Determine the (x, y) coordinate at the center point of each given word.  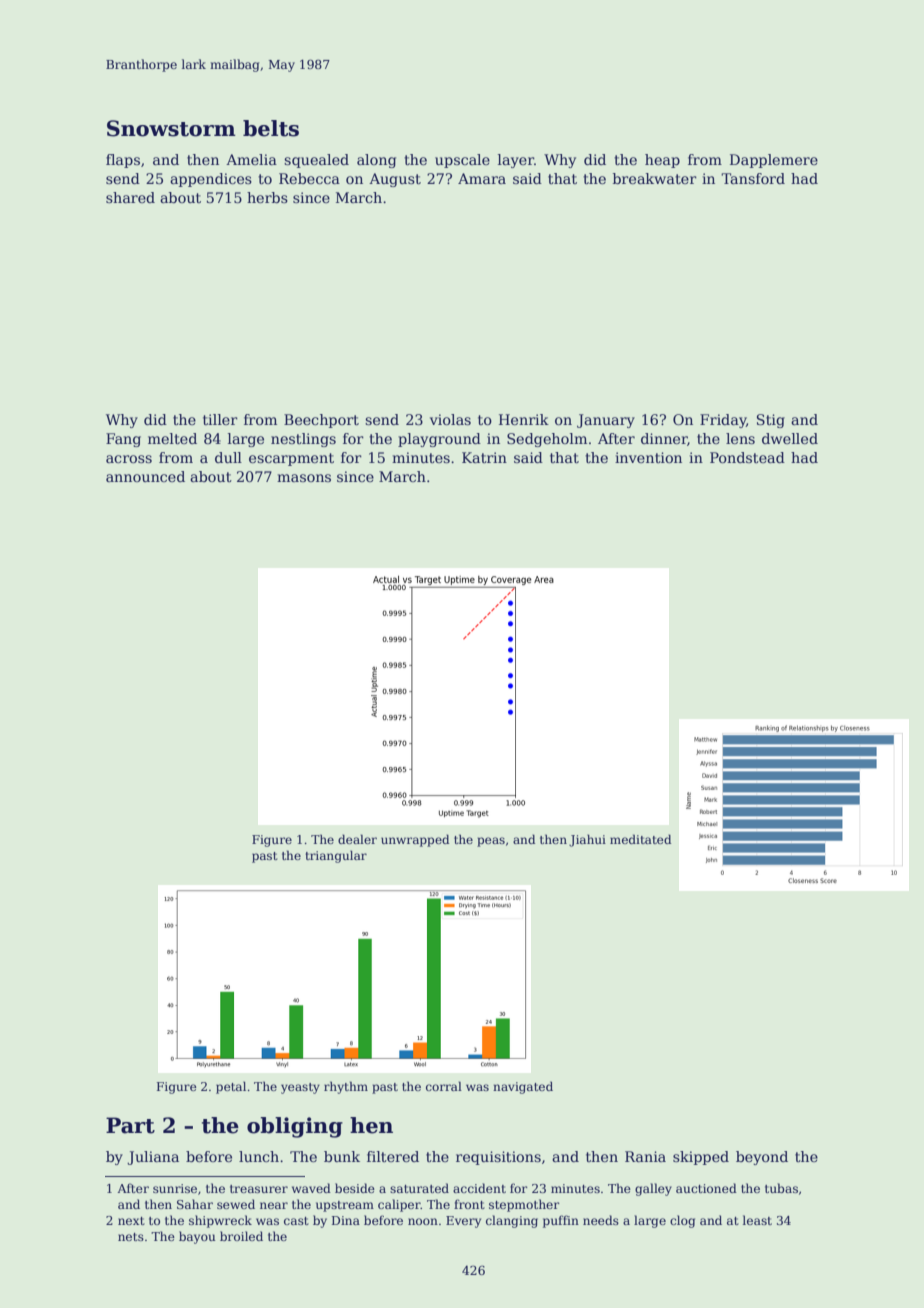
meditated (640, 839)
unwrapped (415, 840)
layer (516, 161)
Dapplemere (774, 161)
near (274, 1205)
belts (271, 128)
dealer (357, 839)
